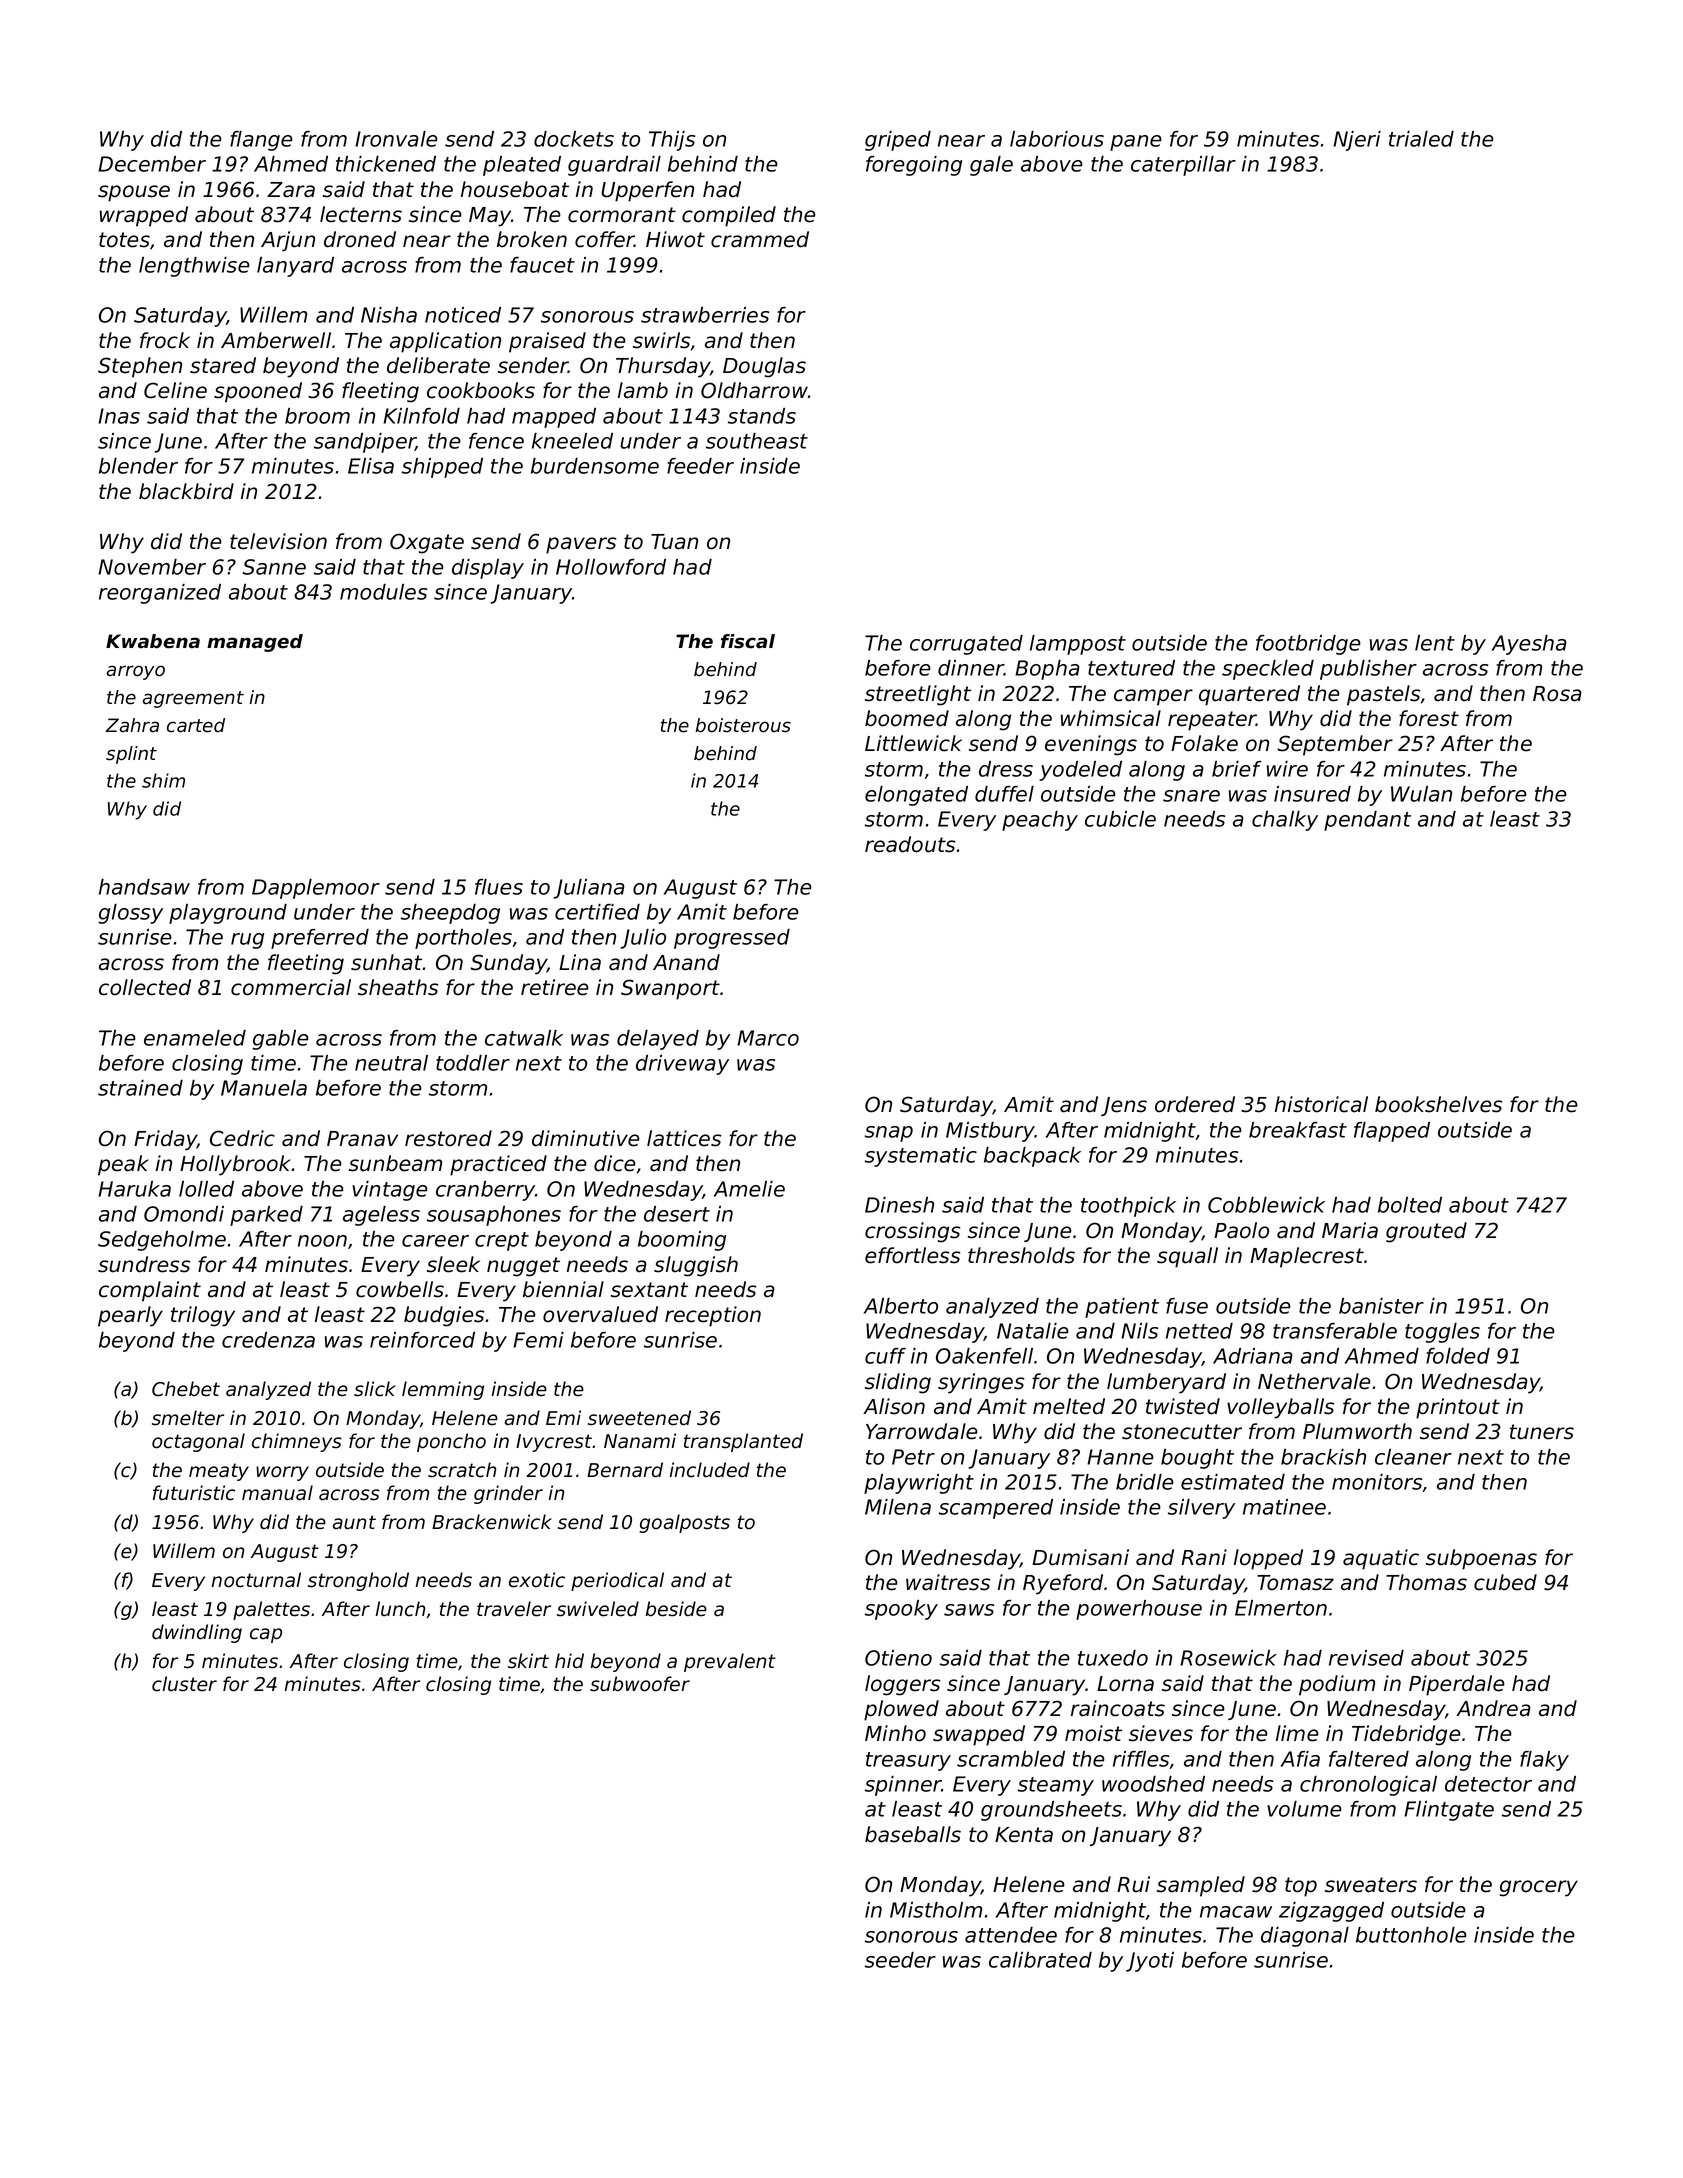 This page has width=1683, height=2178. I want to click on modules, so click(383, 592).
